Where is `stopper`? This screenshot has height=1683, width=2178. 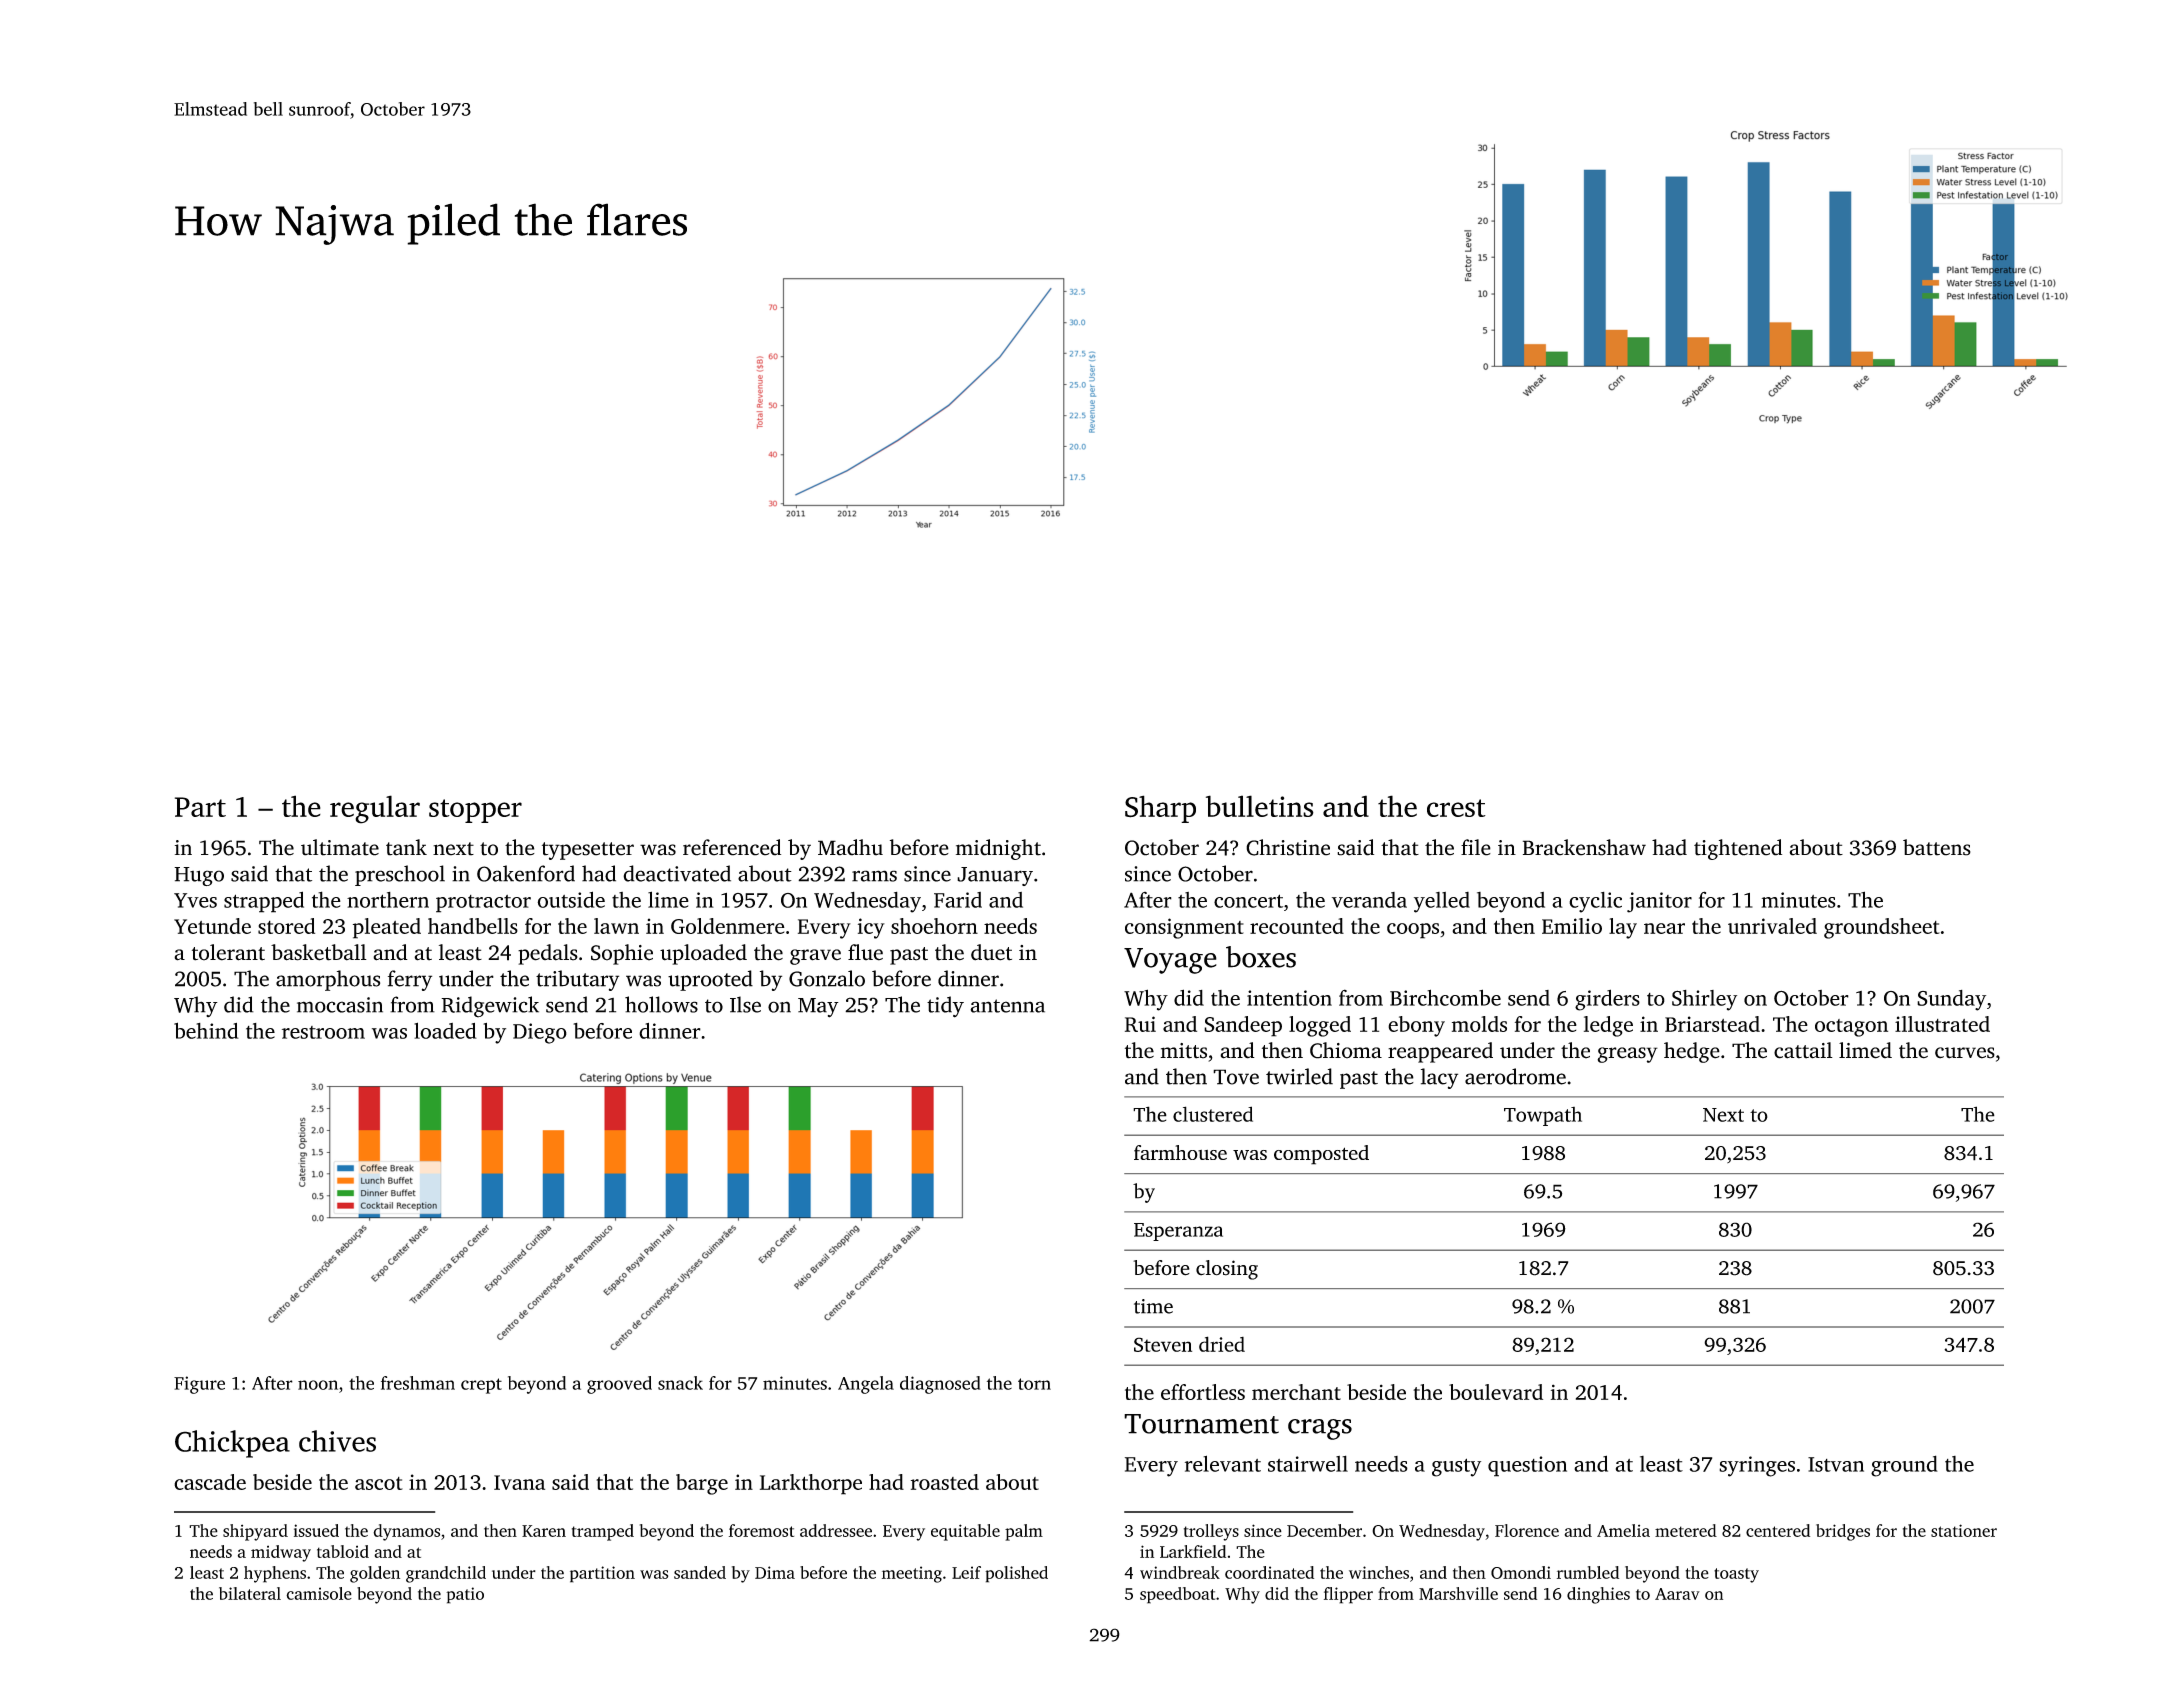 stopper is located at coordinates (475, 811).
